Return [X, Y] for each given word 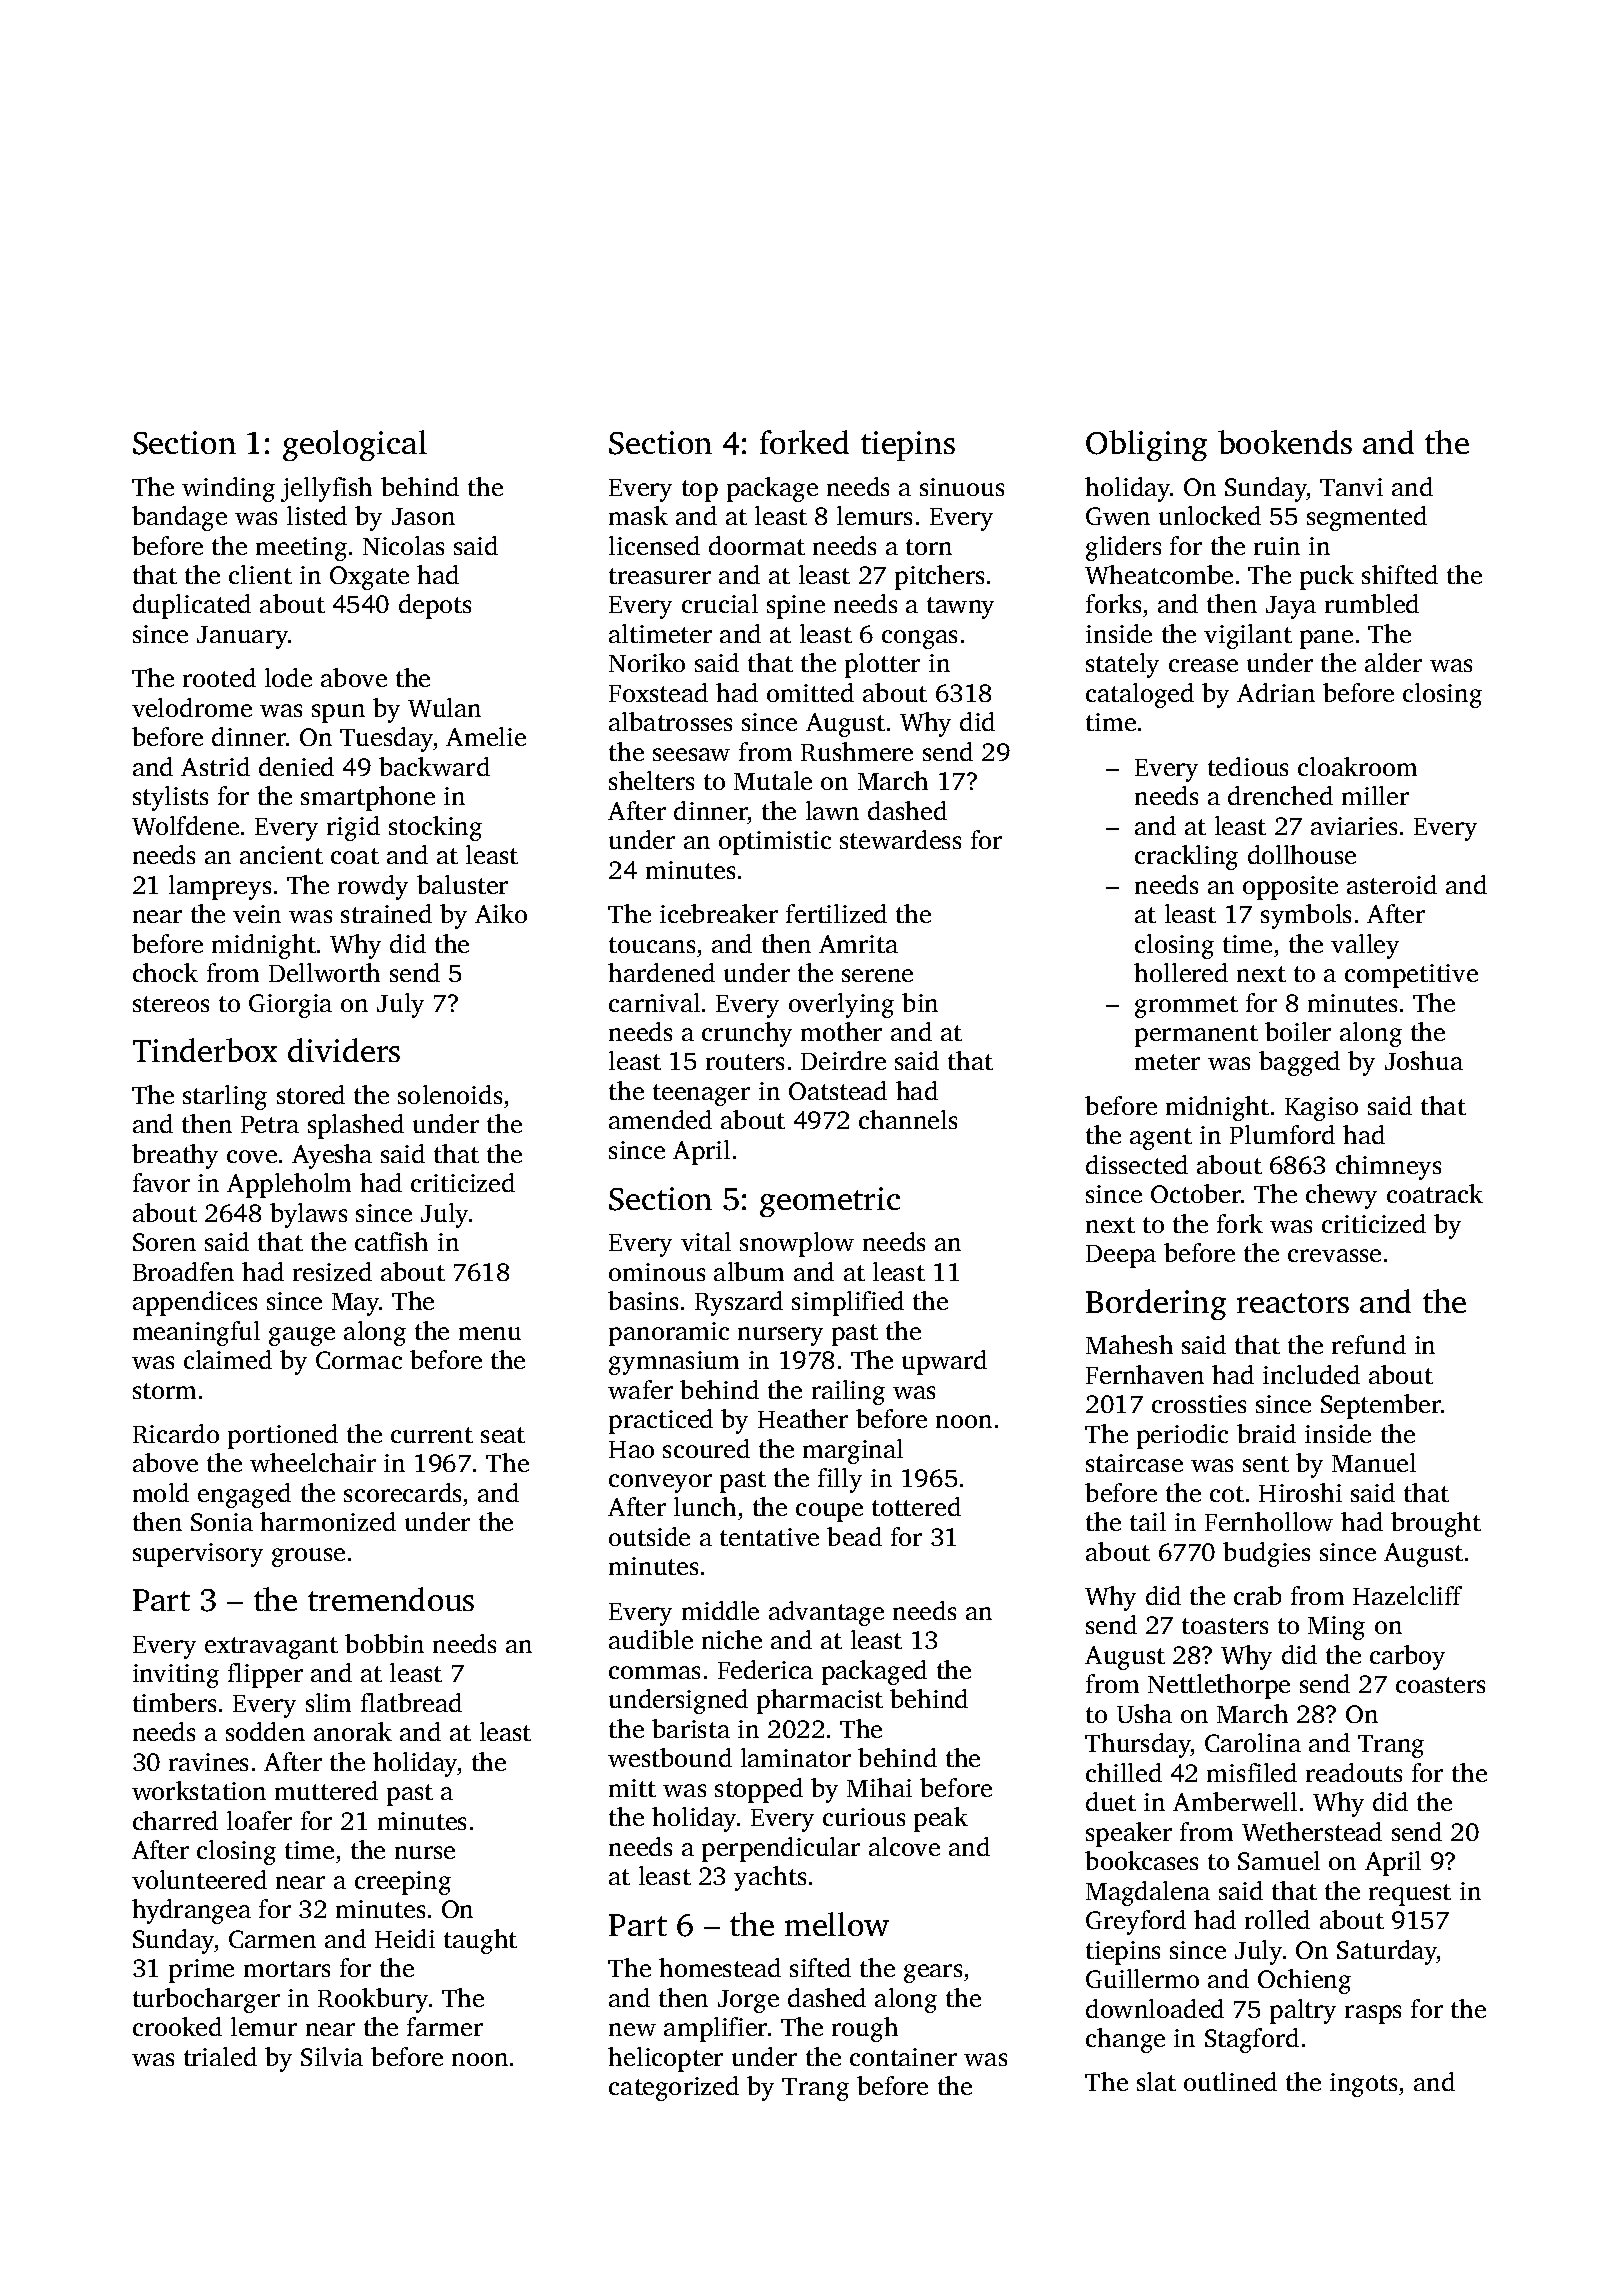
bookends [1285, 442]
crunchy [747, 1034]
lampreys [220, 887]
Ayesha [332, 1156]
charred [175, 1820]
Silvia [332, 2056]
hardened [661, 972]
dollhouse [1302, 854]
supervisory [198, 1555]
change [1125, 2040]
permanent [1196, 1036]
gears [933, 1973]
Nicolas [403, 545]
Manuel [1374, 1462]
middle [720, 1610]
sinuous [962, 487]
